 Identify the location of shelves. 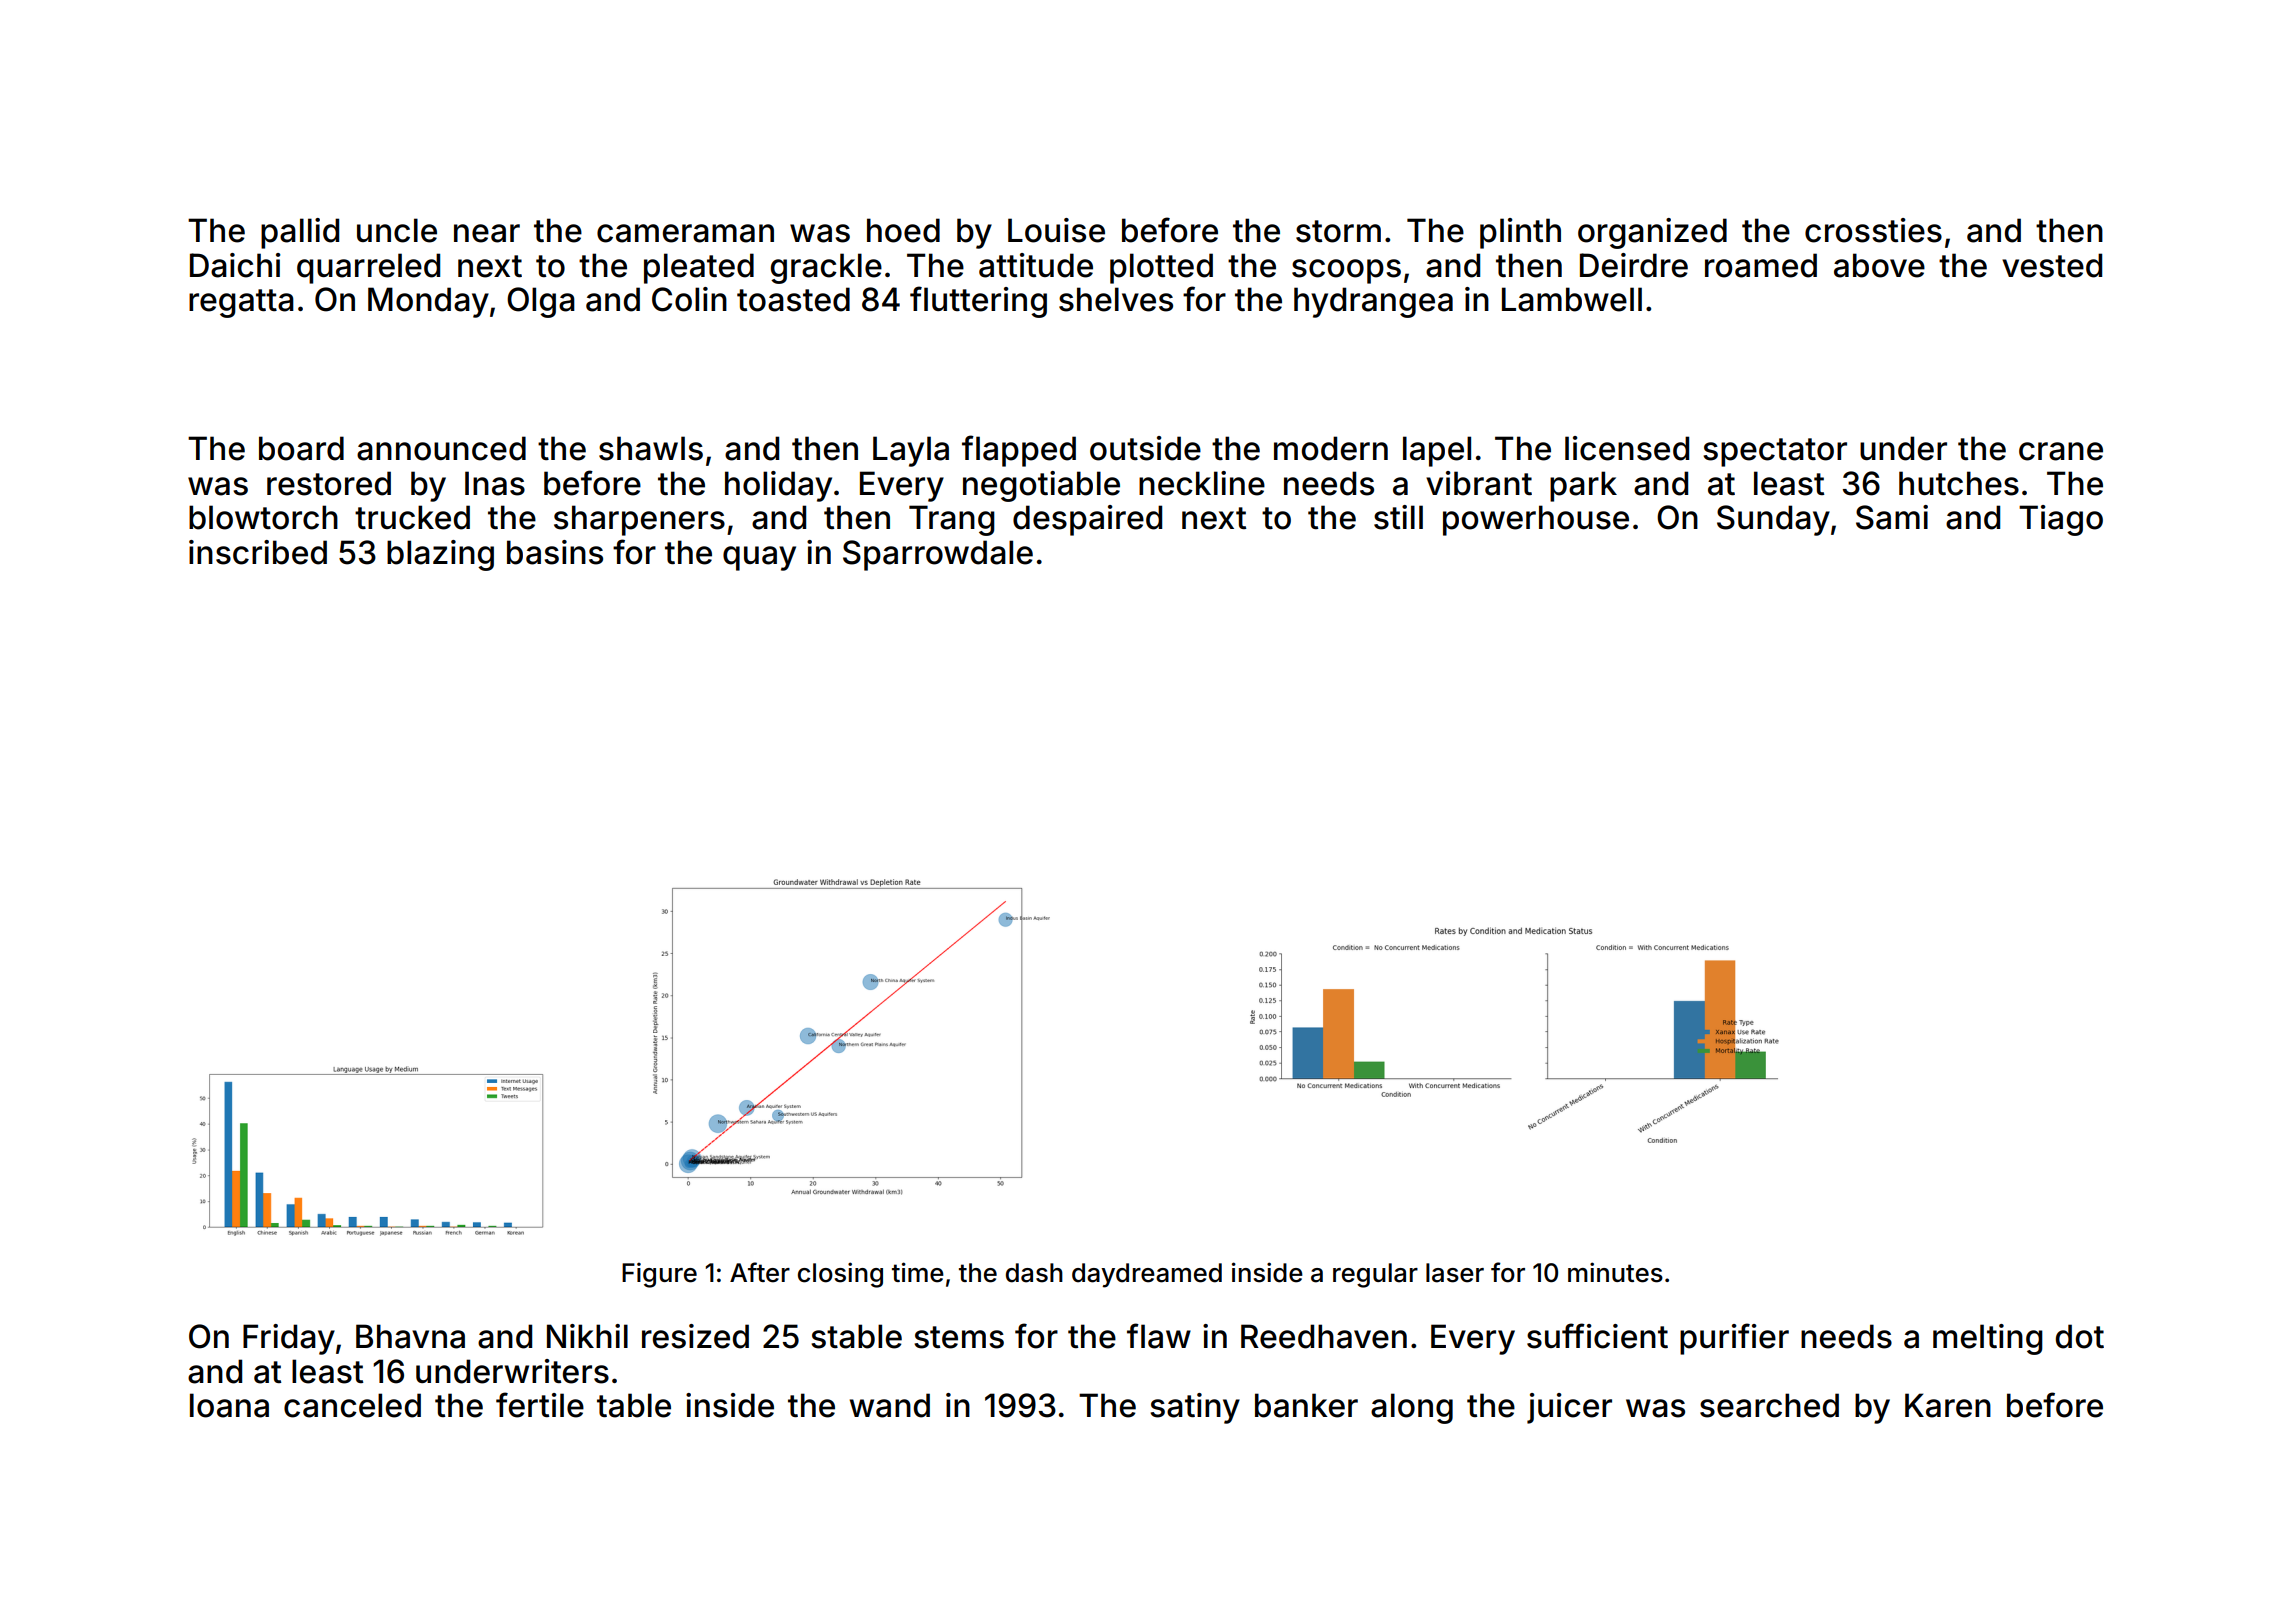
(1116, 299).
